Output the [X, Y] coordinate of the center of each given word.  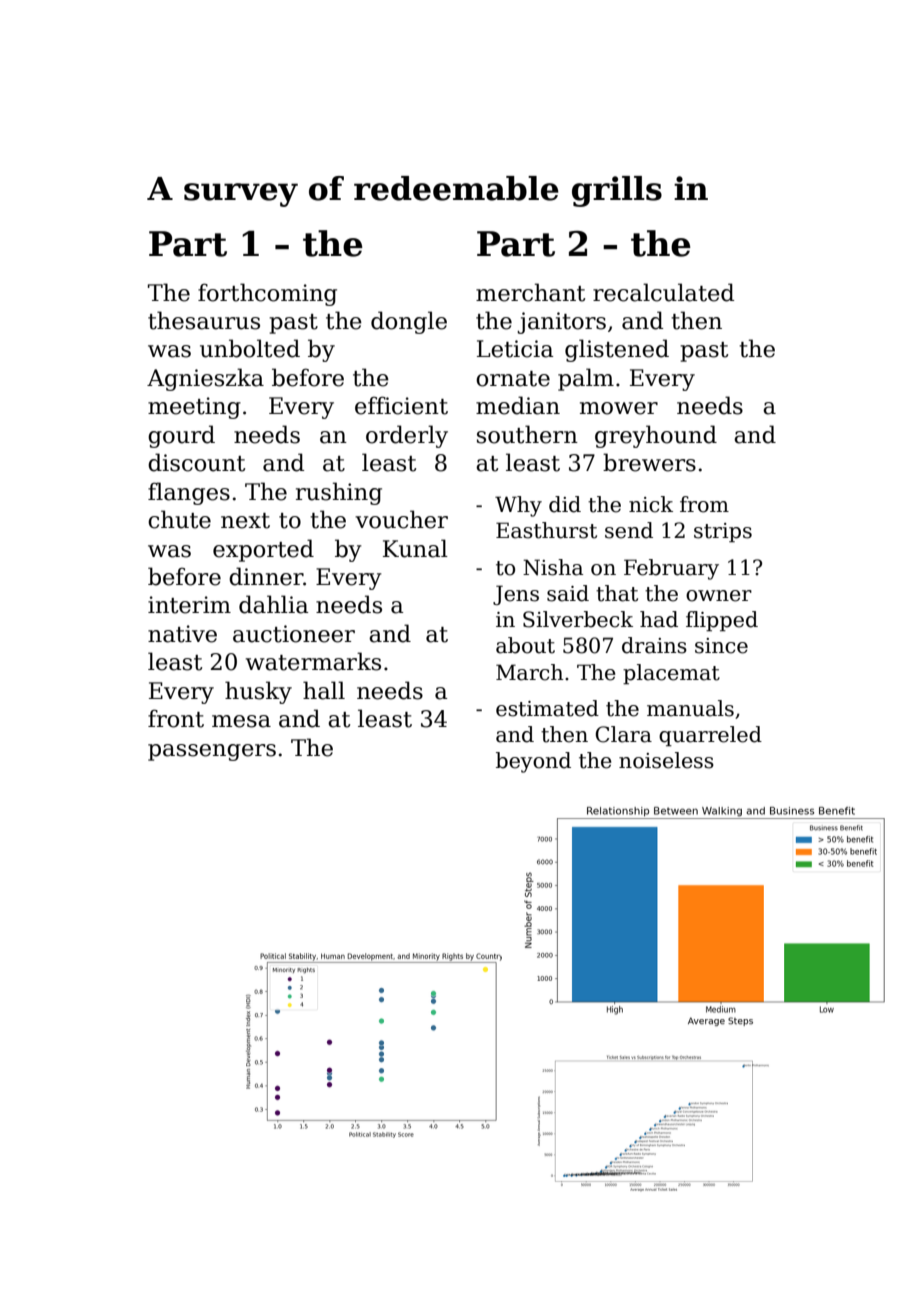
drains [654, 645]
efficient [401, 405]
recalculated [663, 292]
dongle [409, 322]
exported [263, 550]
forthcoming [267, 294]
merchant [530, 292]
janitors [561, 323]
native [182, 634]
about [525, 645]
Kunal [415, 548]
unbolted [250, 348]
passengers [212, 752]
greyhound [656, 436]
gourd [181, 436]
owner [719, 596]
